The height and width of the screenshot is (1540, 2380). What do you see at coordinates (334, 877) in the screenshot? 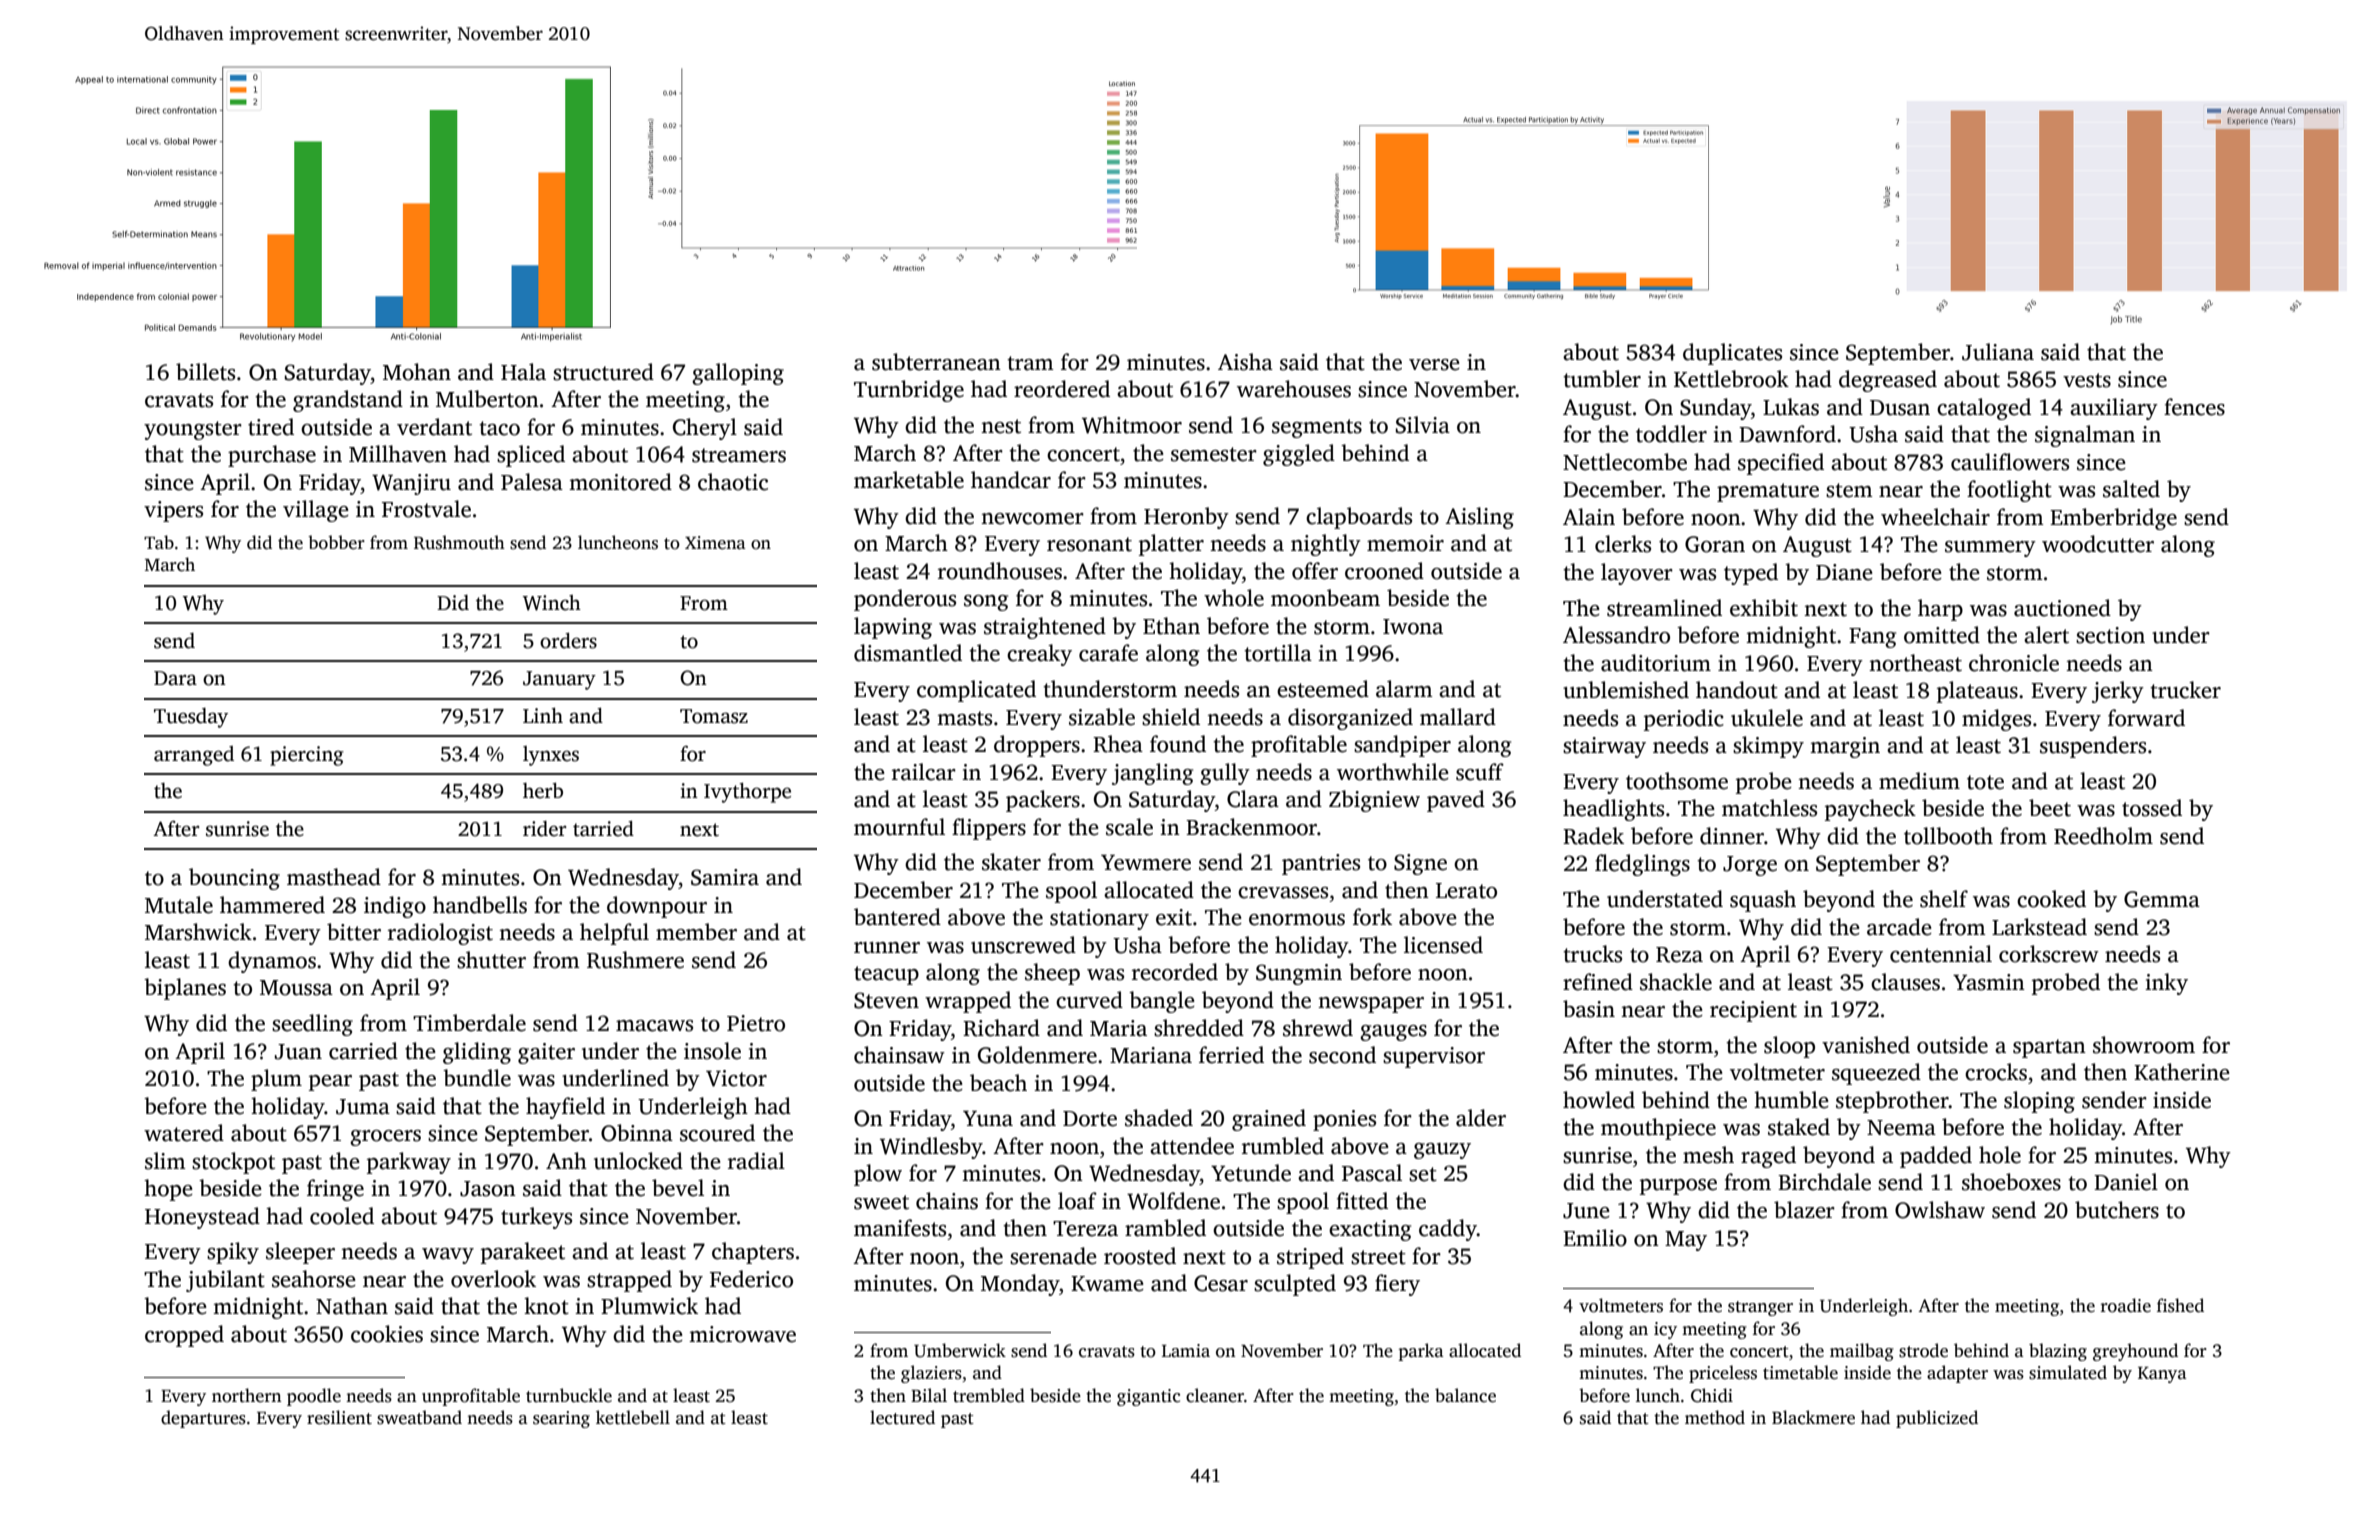
I see `masthead` at bounding box center [334, 877].
